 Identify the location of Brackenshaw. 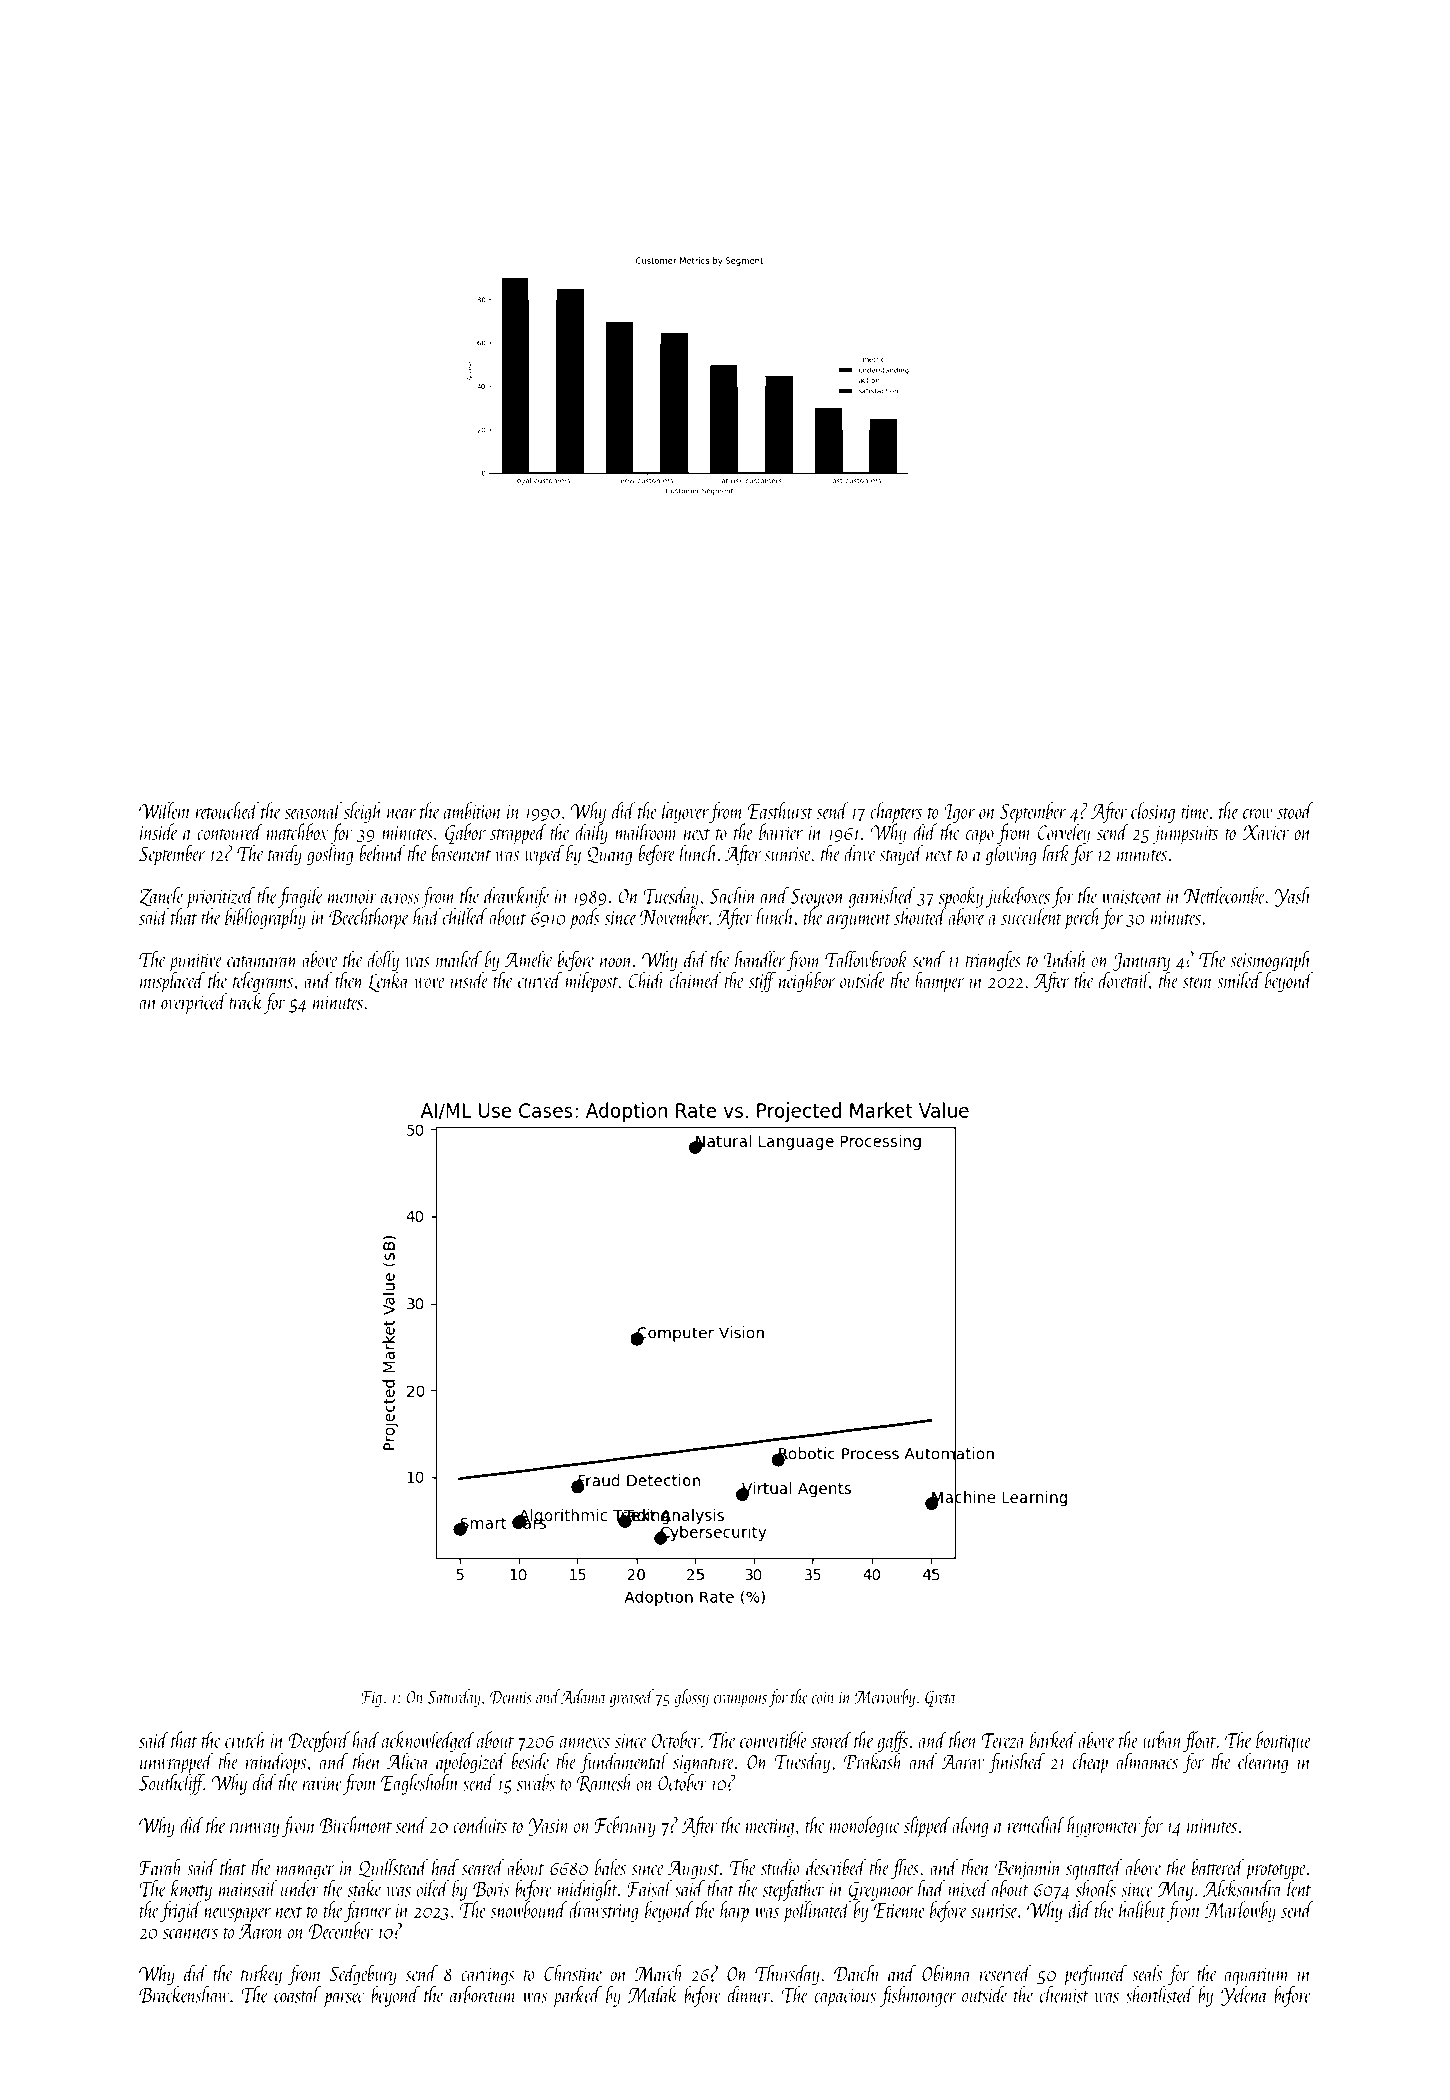
(184, 1994).
